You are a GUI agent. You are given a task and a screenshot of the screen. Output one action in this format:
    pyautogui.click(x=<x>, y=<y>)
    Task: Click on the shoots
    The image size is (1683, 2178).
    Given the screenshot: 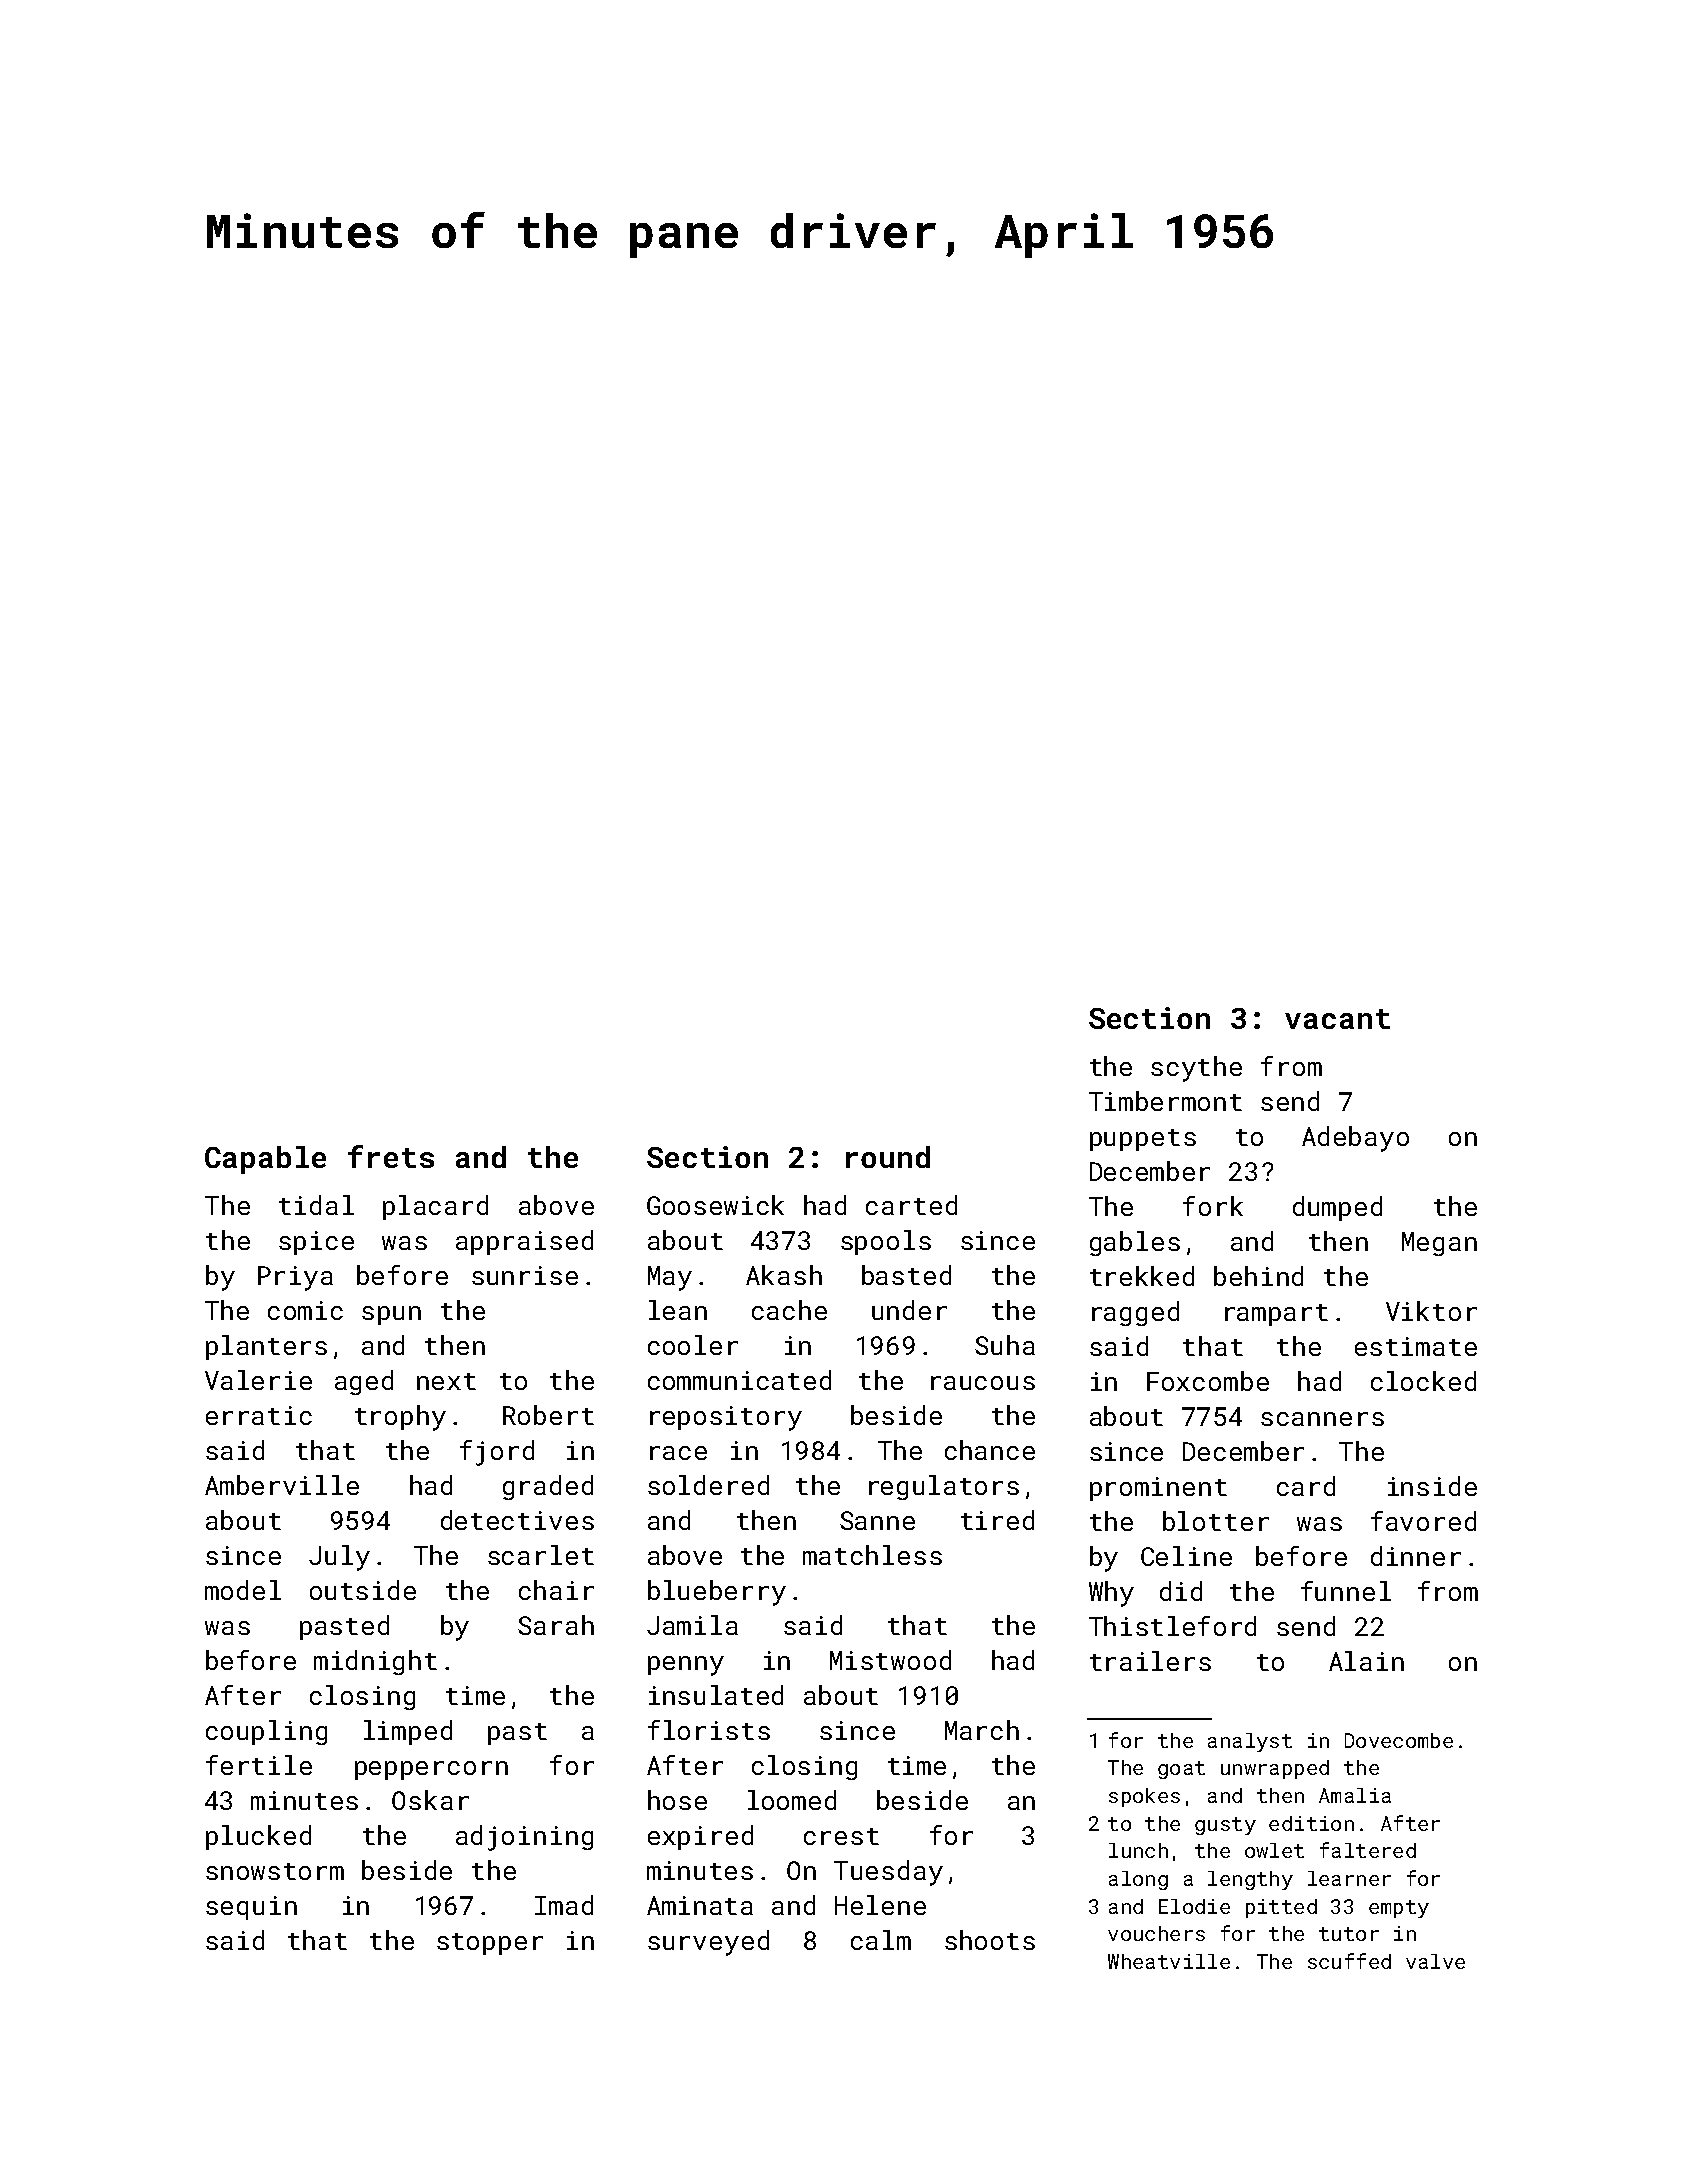 What is the action you would take?
    pyautogui.click(x=990, y=1940)
